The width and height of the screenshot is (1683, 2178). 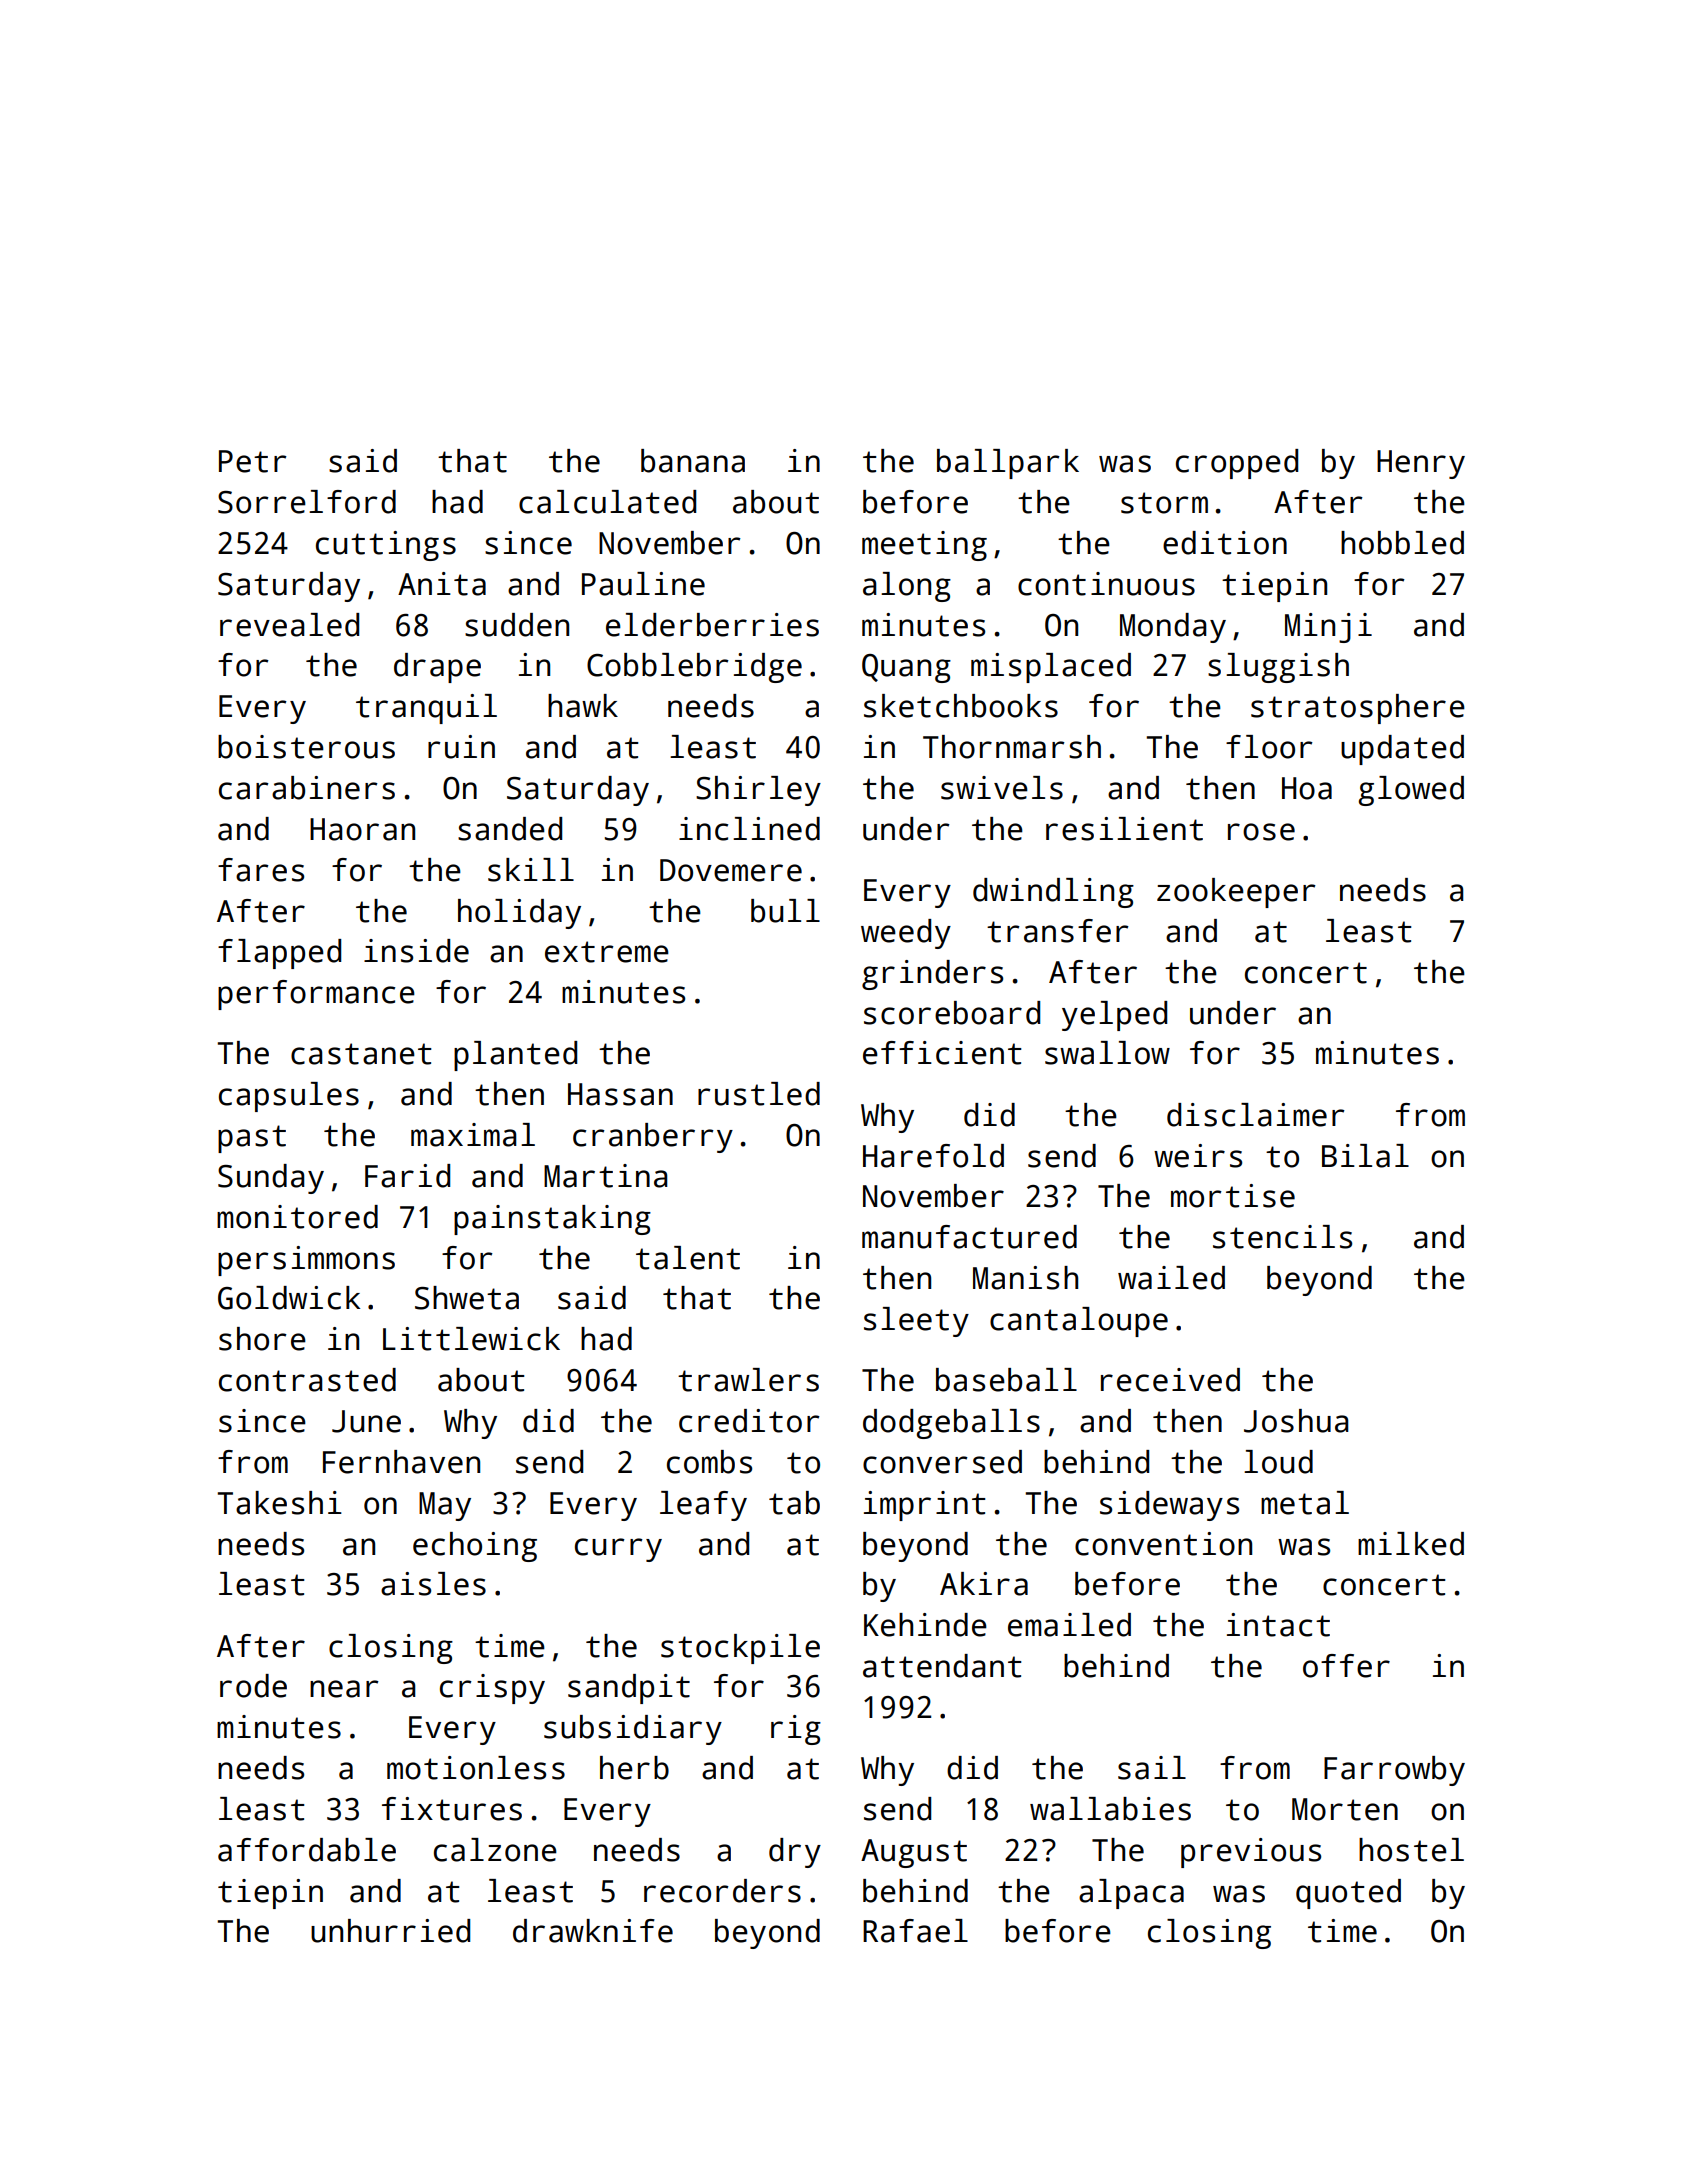 What do you see at coordinates (390, 1931) in the screenshot?
I see `unhurried` at bounding box center [390, 1931].
